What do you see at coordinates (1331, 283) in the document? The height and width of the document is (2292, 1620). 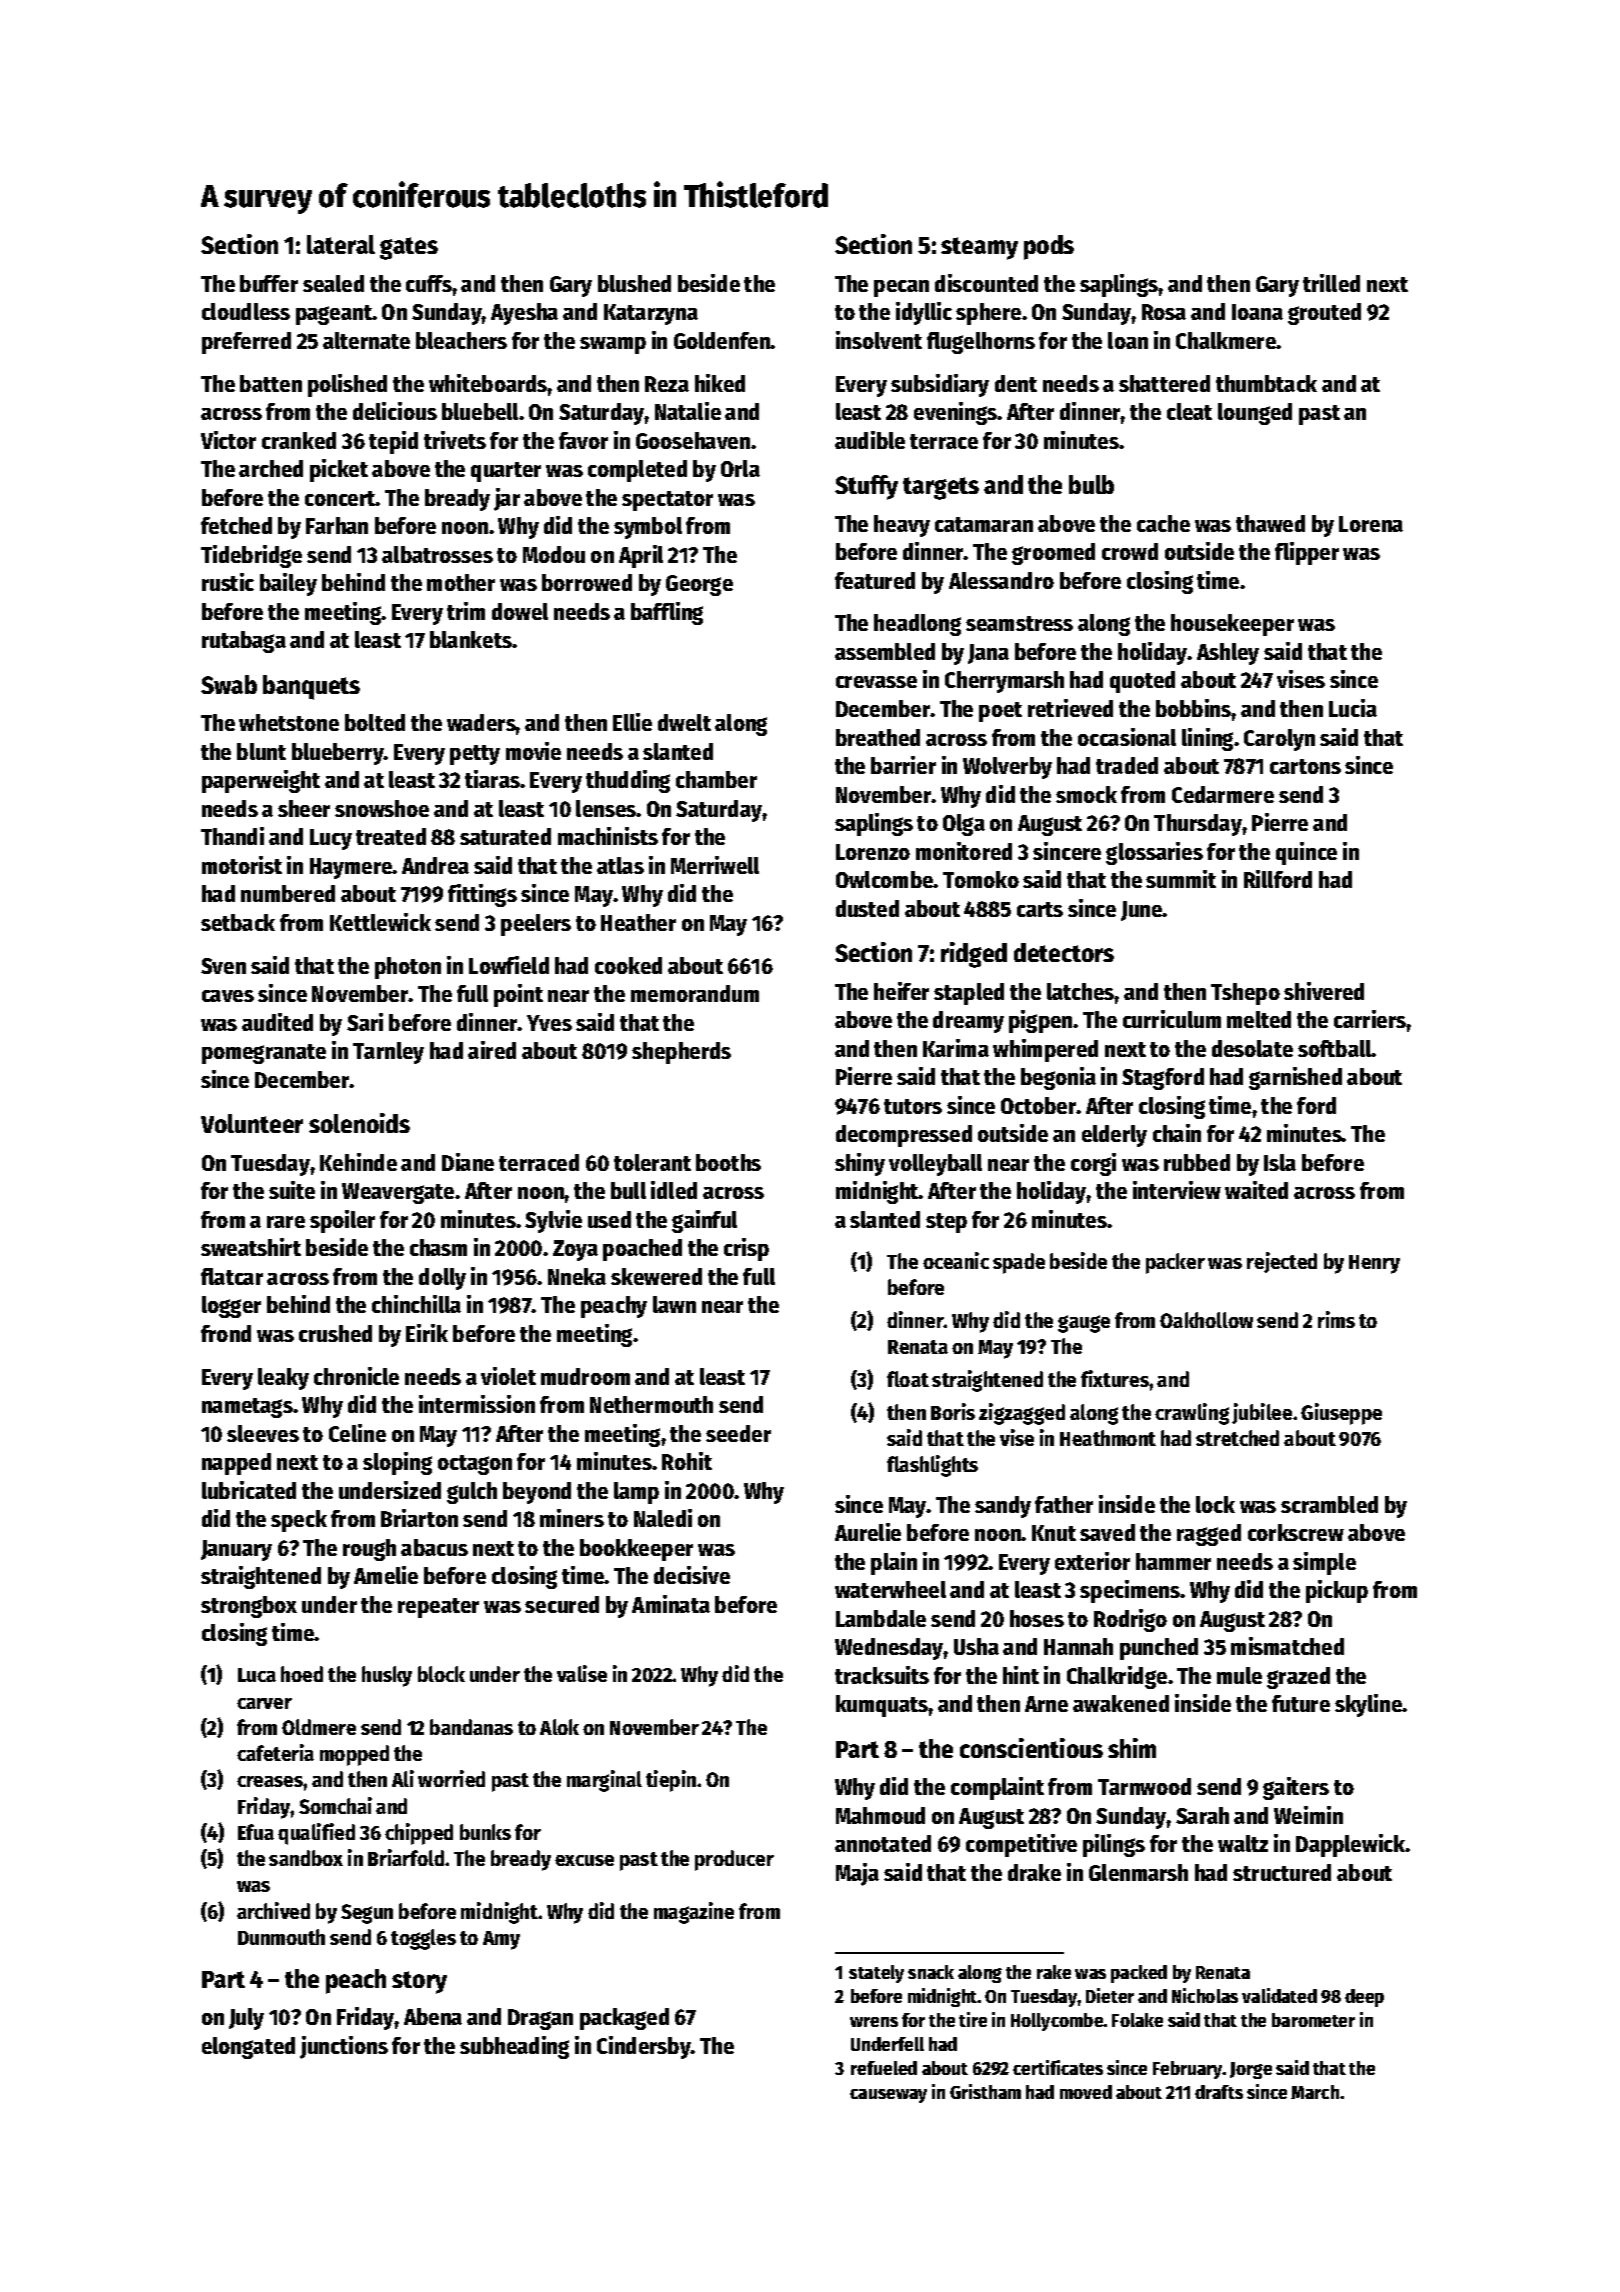 I see `trilled` at bounding box center [1331, 283].
